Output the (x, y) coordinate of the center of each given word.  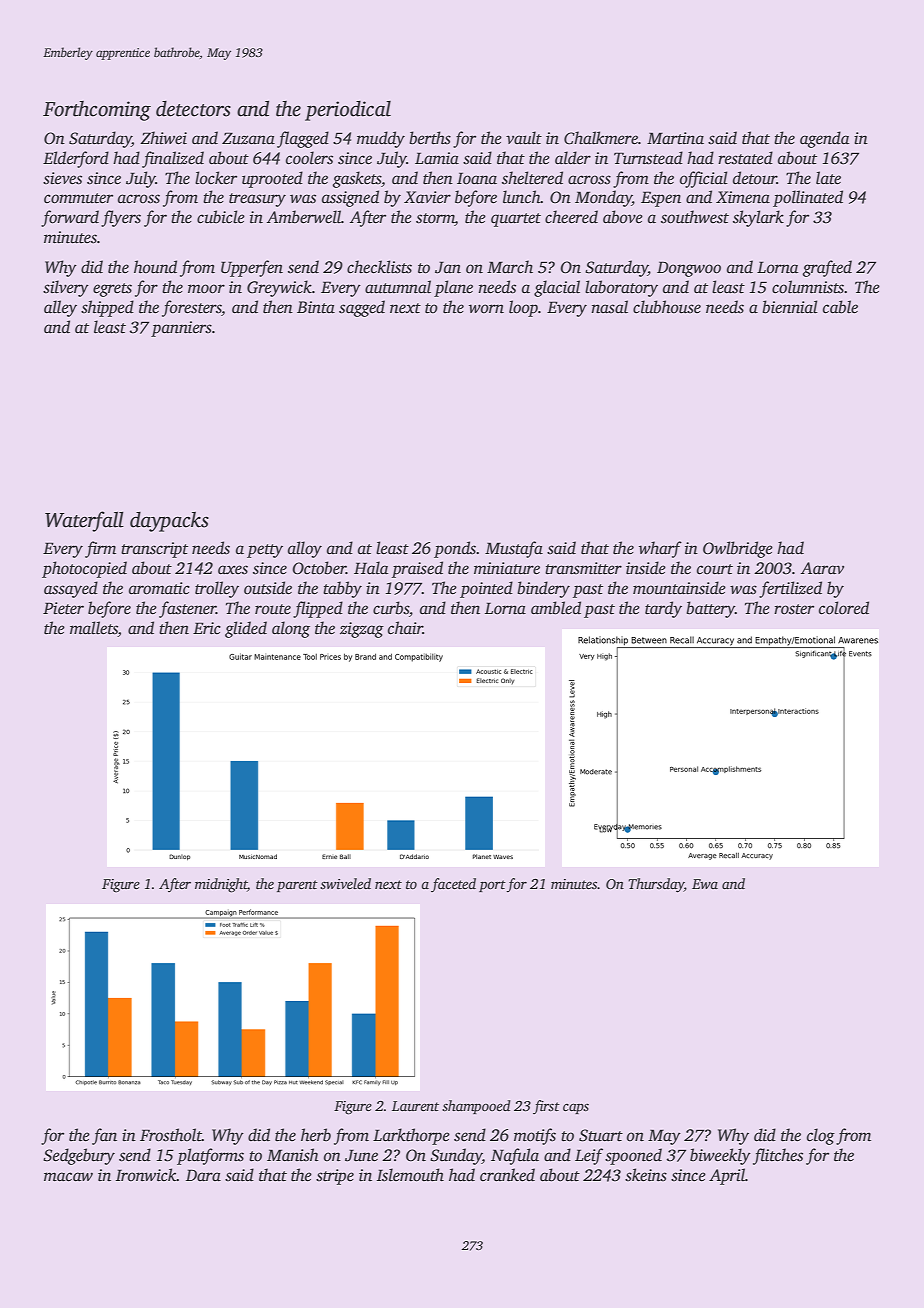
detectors (193, 109)
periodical (348, 111)
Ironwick (146, 1175)
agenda (824, 139)
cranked (507, 1175)
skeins (646, 1175)
